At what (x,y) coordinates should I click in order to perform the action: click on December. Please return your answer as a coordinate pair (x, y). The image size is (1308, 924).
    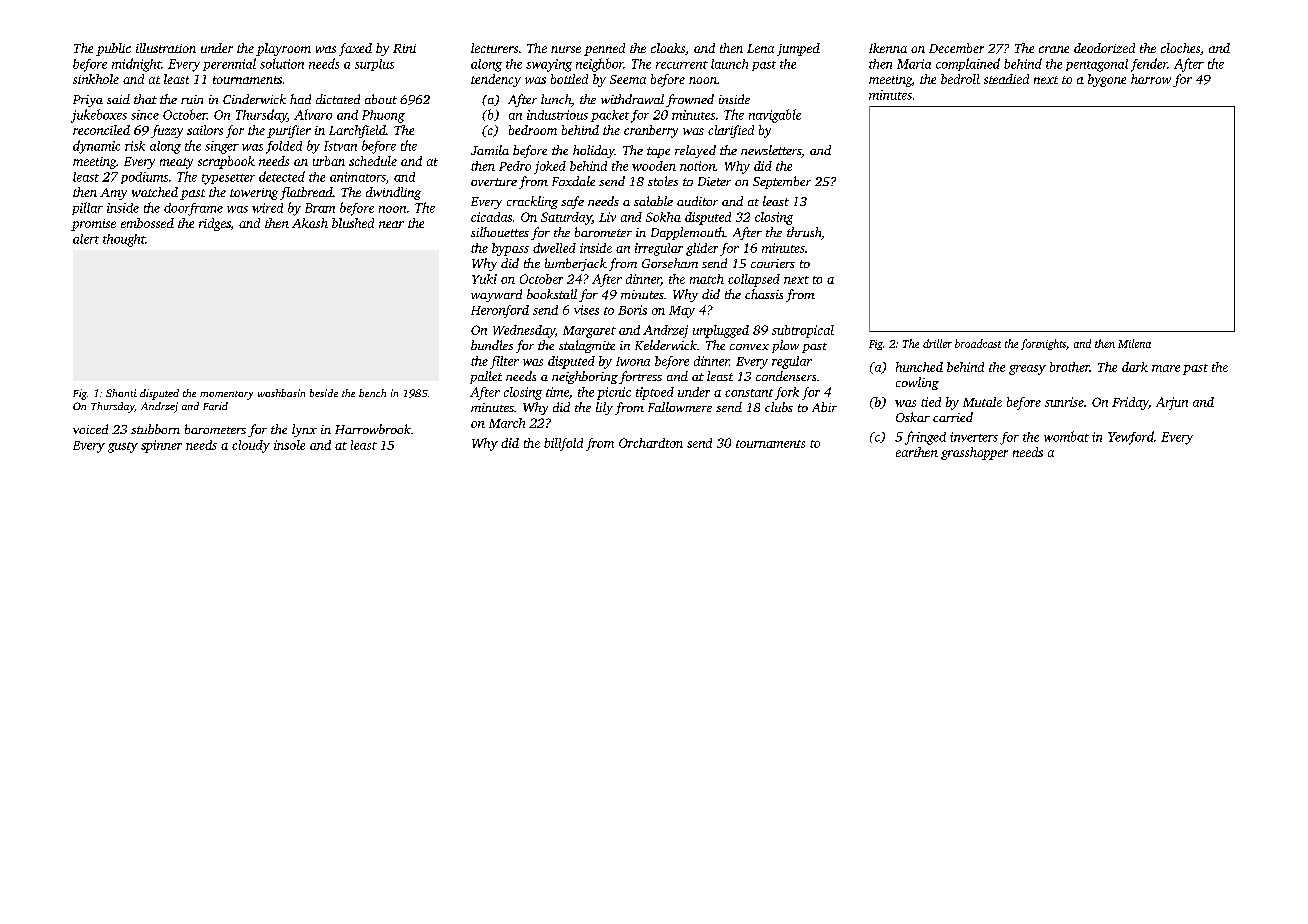
    Looking at the image, I should click on (956, 48).
